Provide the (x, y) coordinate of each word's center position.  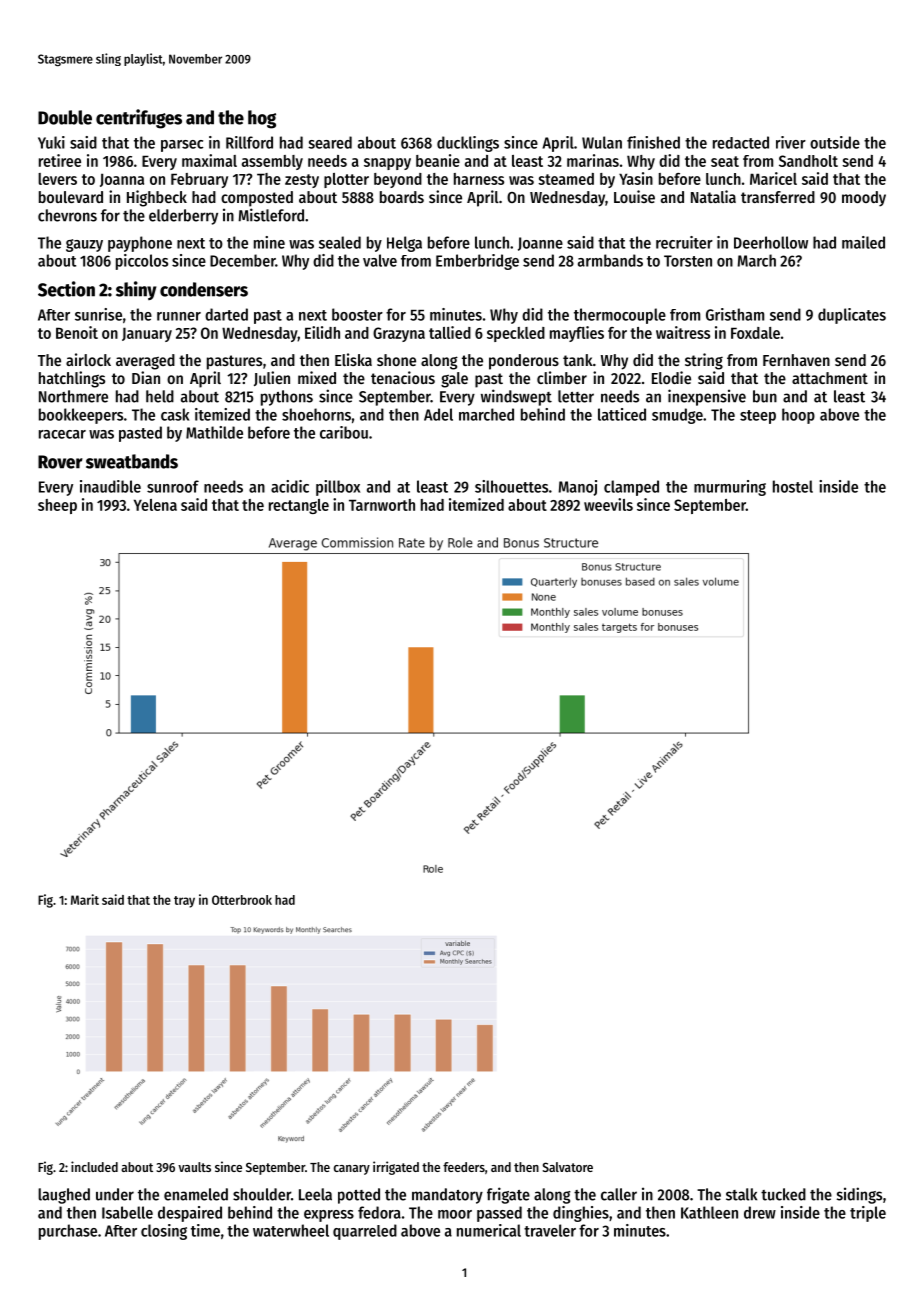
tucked (783, 1194)
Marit (85, 899)
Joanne (540, 244)
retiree (60, 160)
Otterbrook (242, 900)
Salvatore (568, 1167)
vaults (194, 1167)
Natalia (713, 196)
